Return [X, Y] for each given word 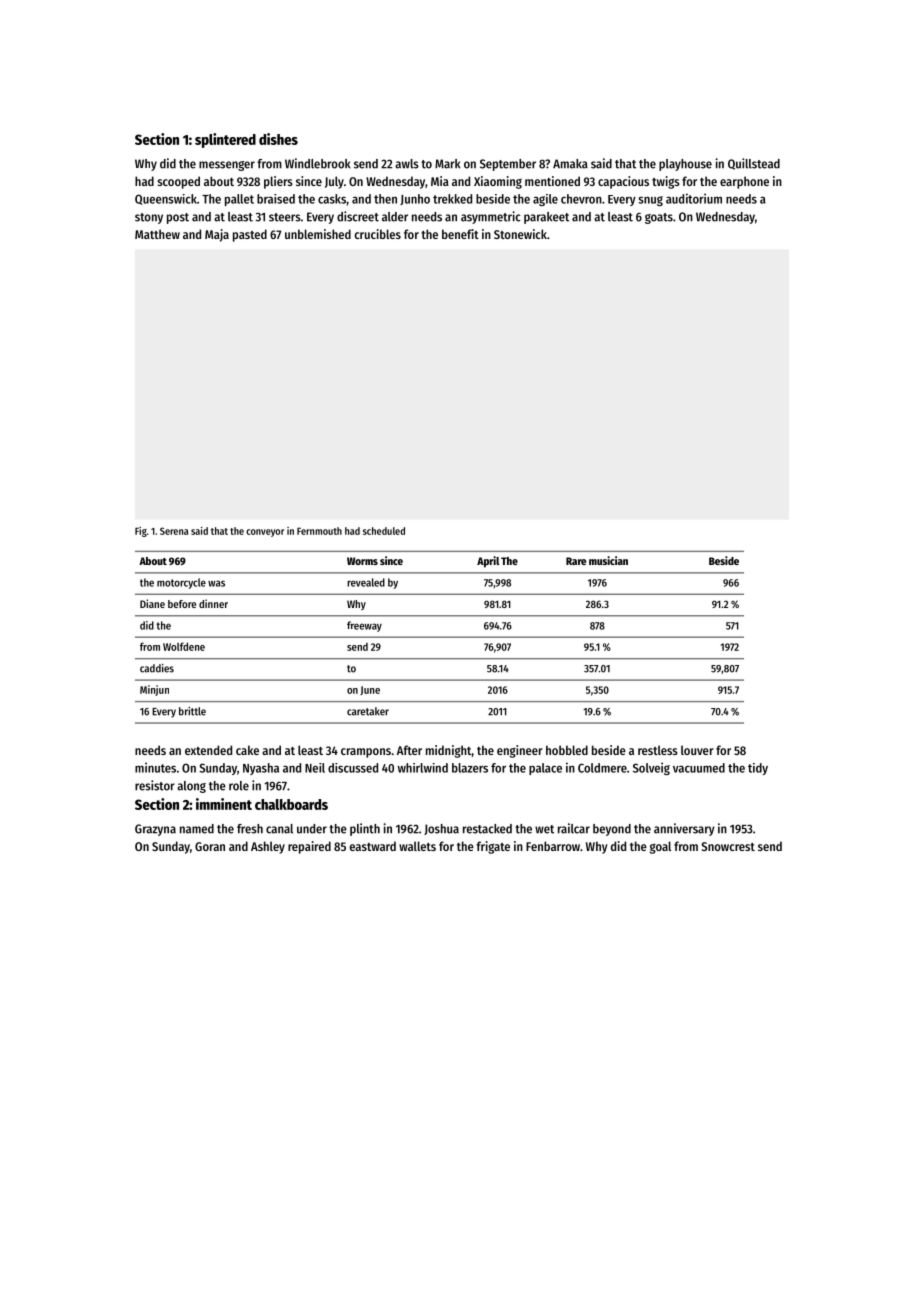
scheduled [384, 531]
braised [276, 199]
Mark [447, 164]
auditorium [694, 198]
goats [659, 218]
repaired [309, 847]
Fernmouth [319, 531]
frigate [493, 847]
